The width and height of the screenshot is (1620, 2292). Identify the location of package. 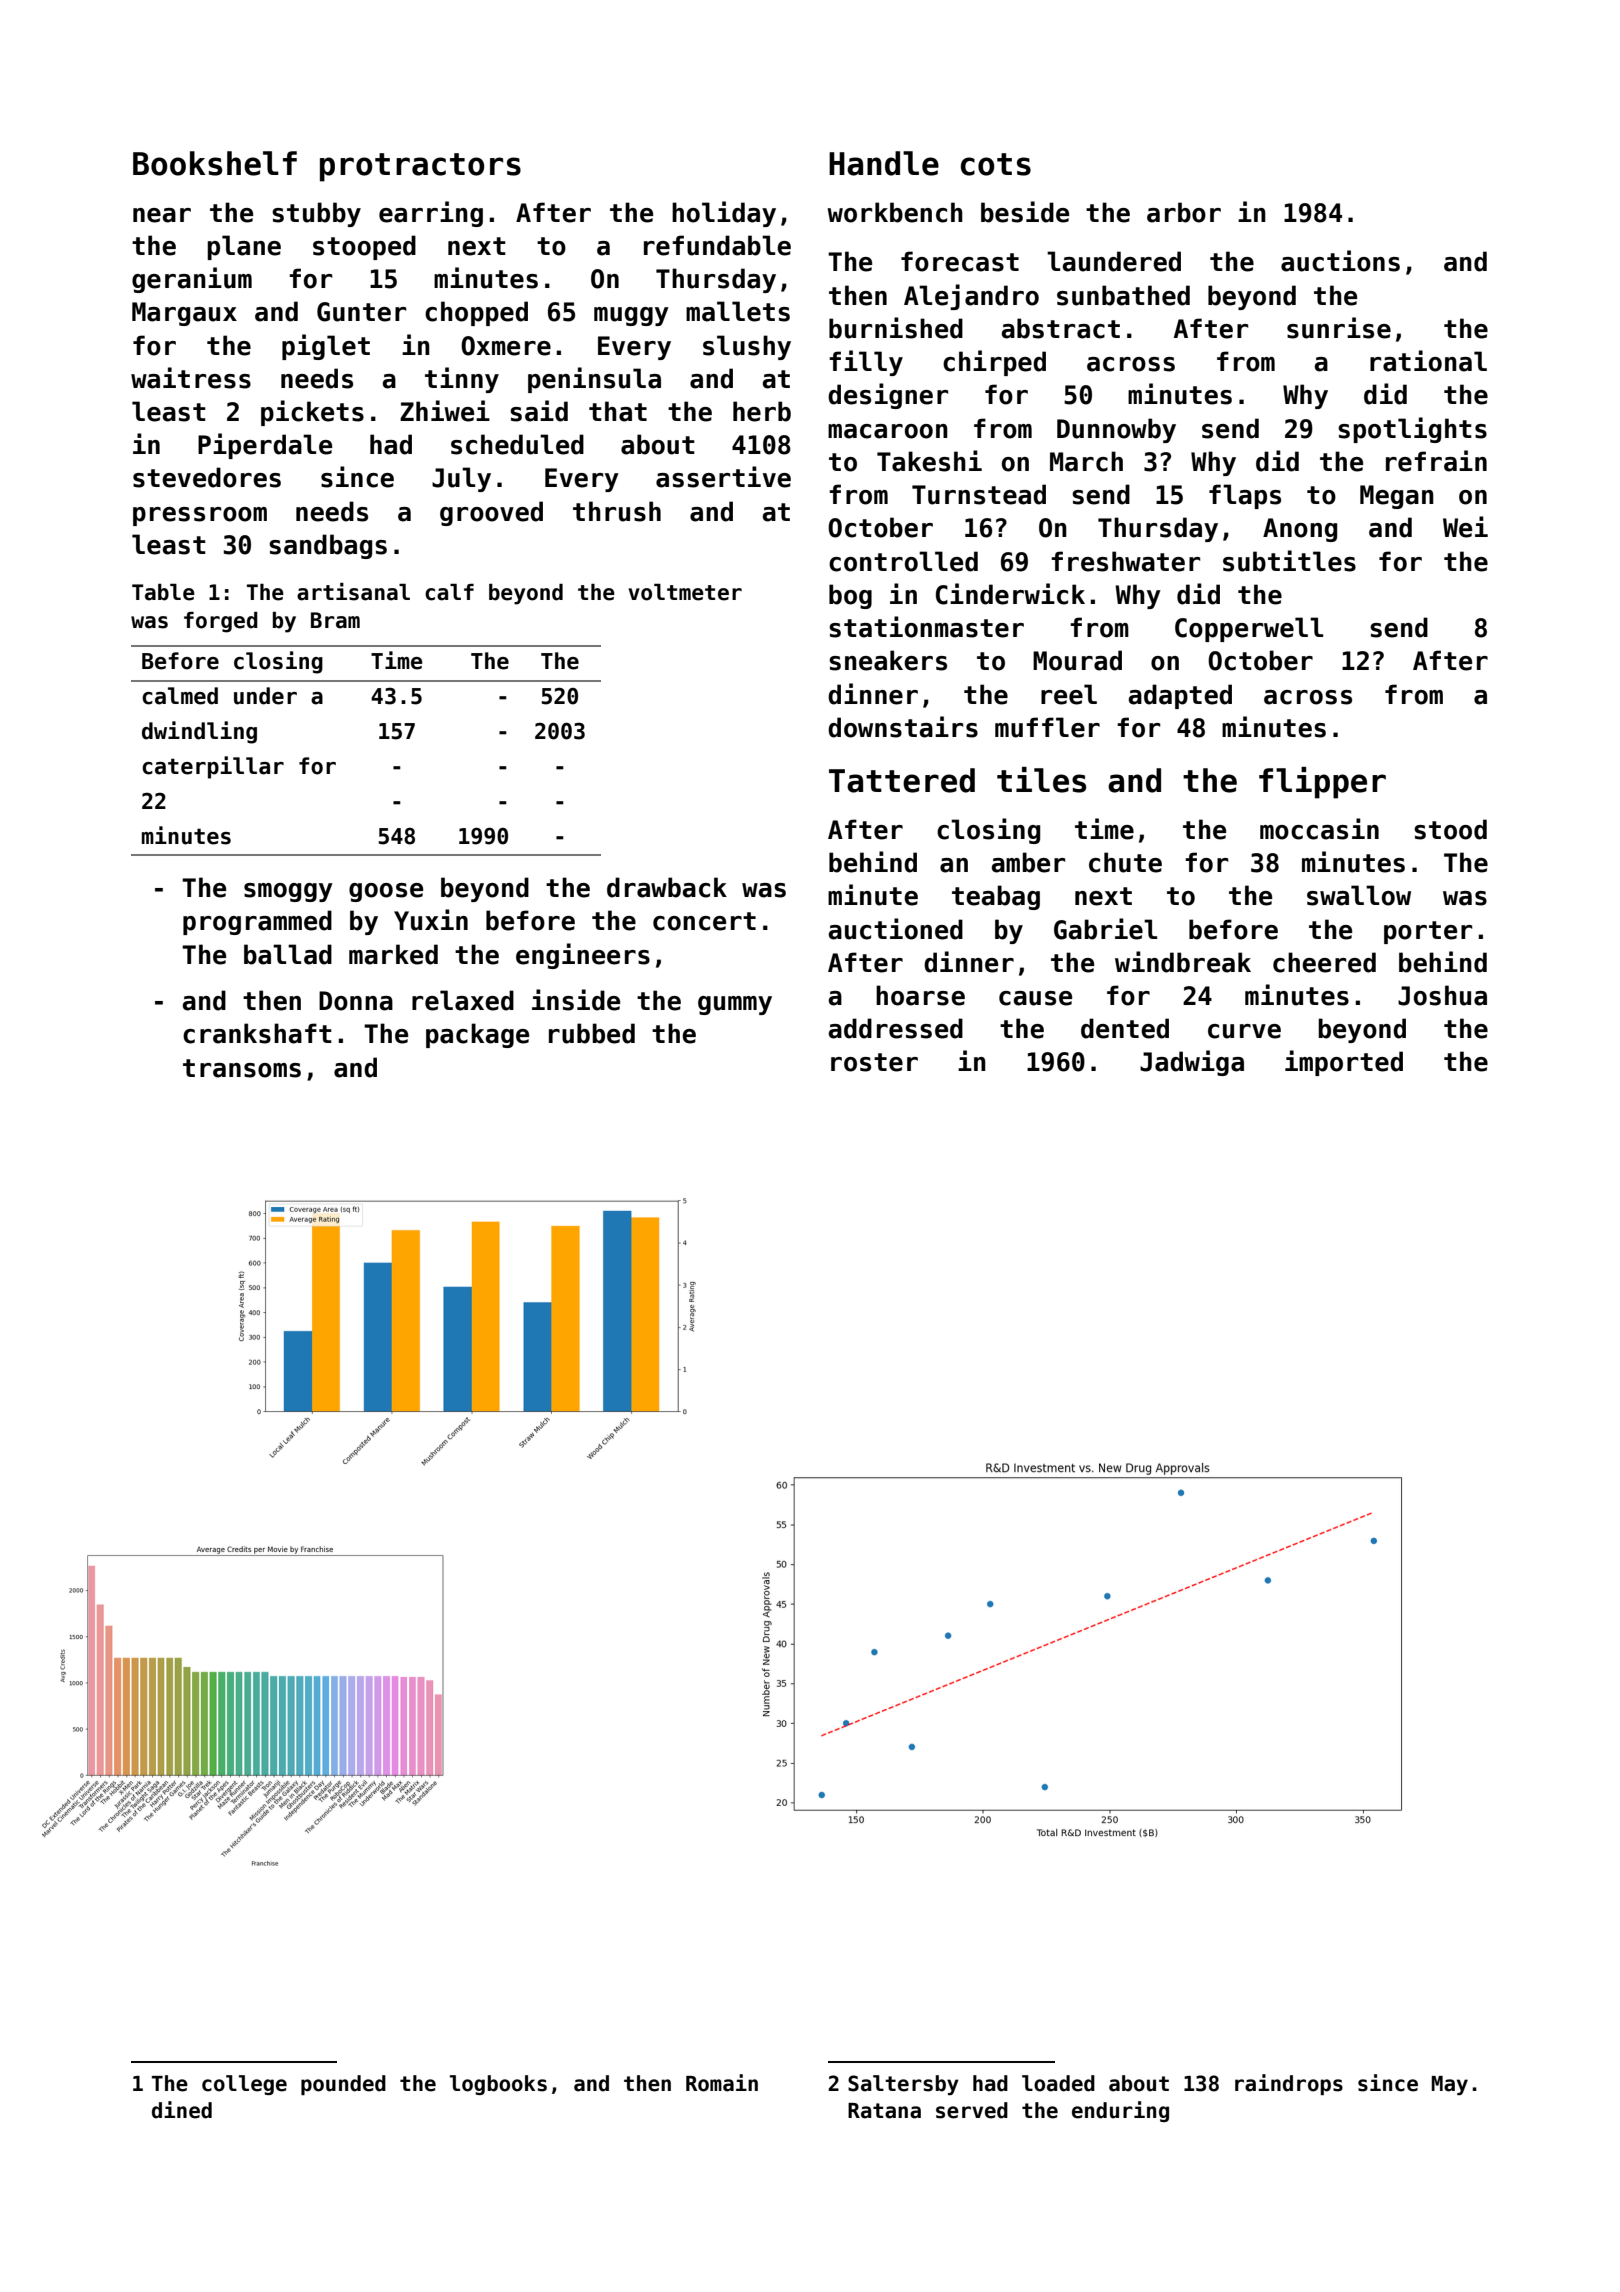
(477, 1035).
